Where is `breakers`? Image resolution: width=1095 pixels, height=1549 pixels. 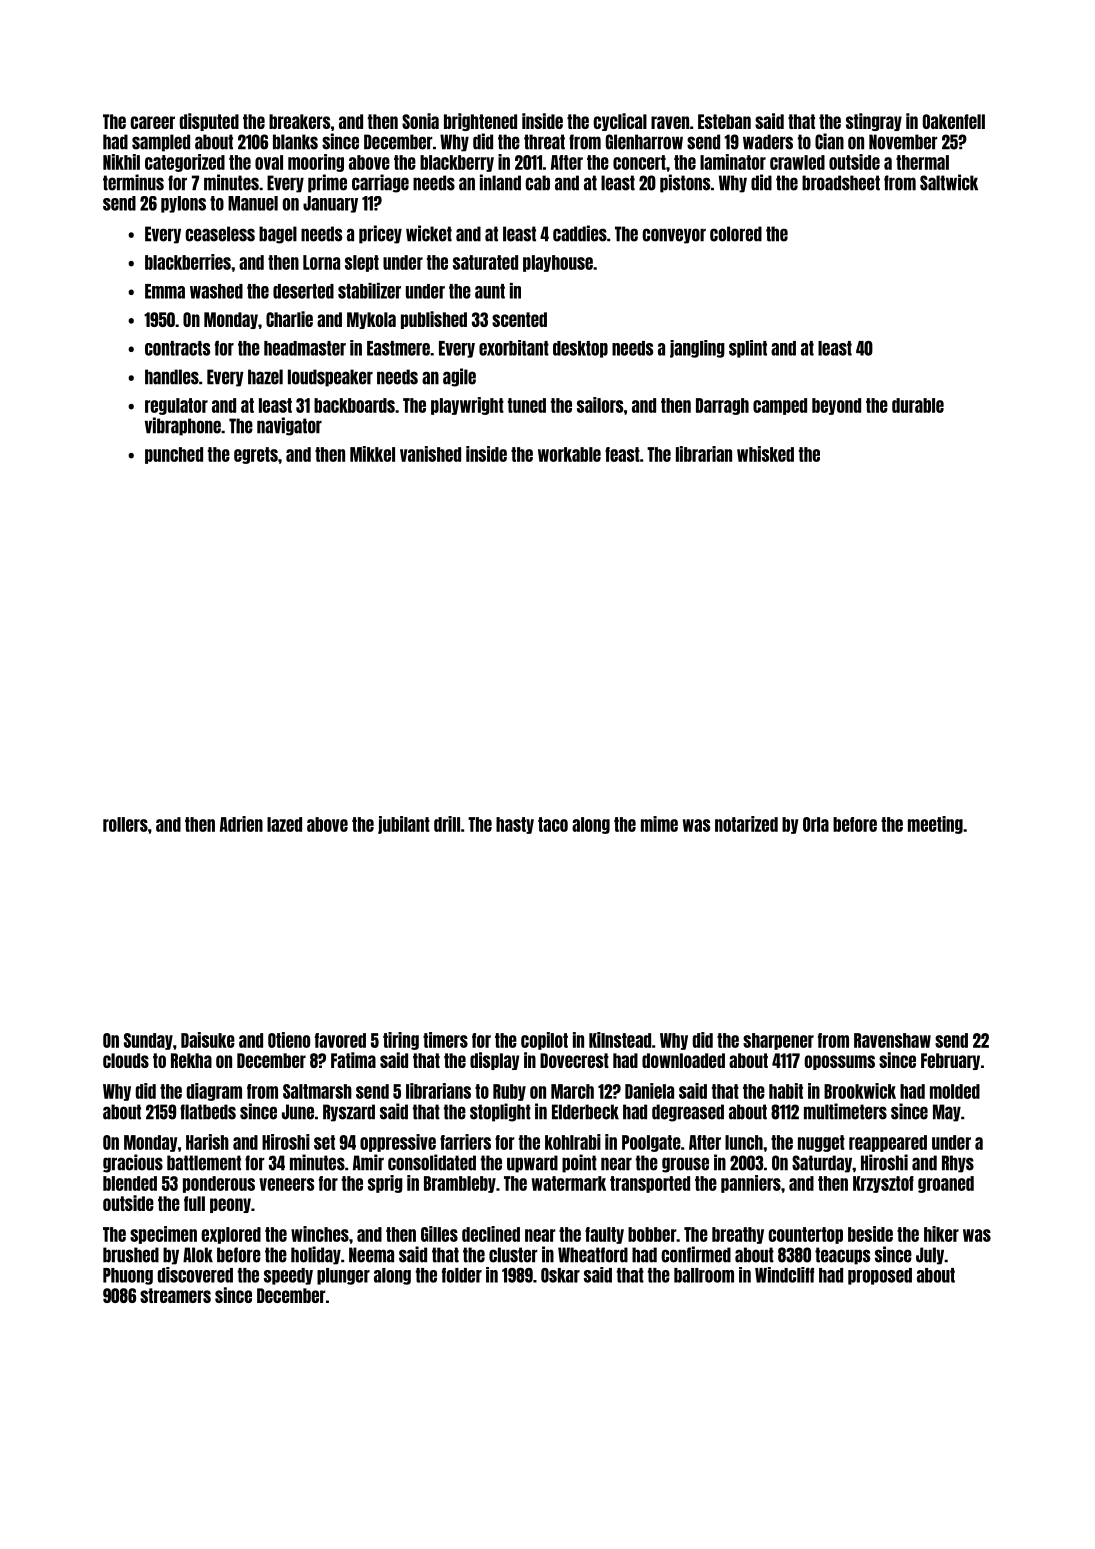
breakers is located at coordinates (299, 121).
